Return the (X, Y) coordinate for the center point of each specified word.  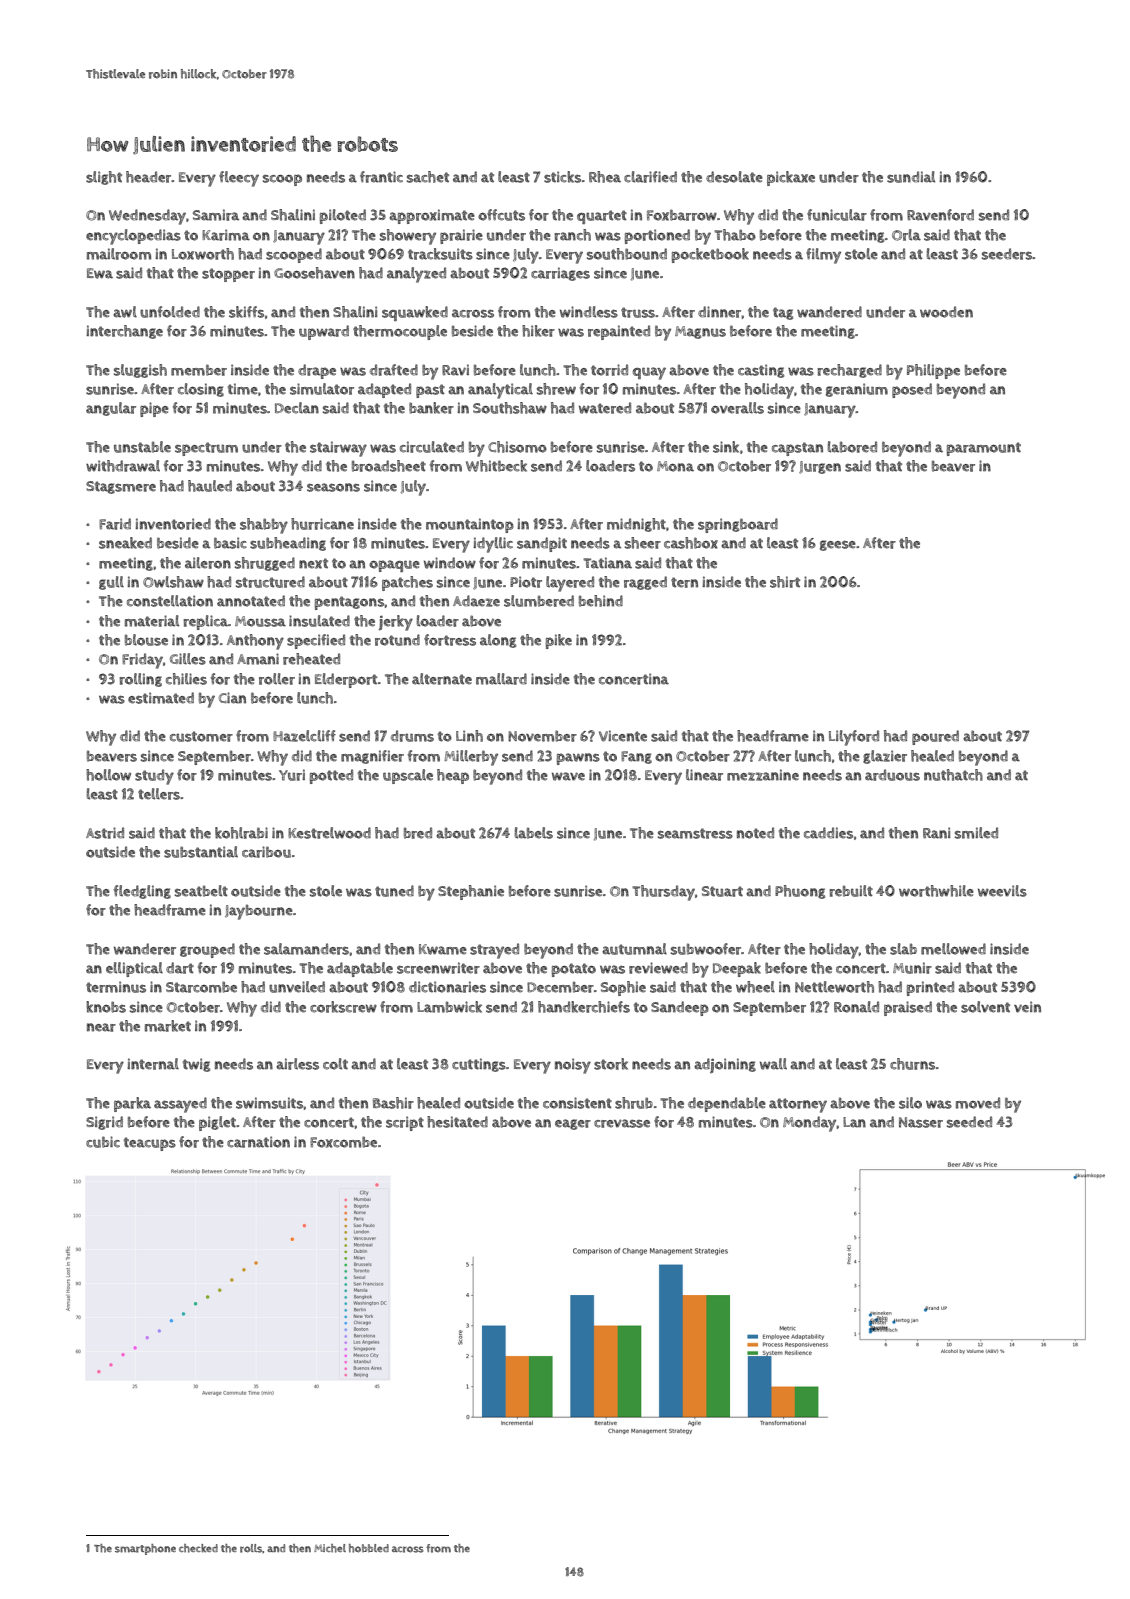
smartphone (145, 1549)
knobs (106, 1007)
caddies (828, 833)
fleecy (239, 179)
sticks (562, 177)
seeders (1007, 254)
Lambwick (449, 1007)
